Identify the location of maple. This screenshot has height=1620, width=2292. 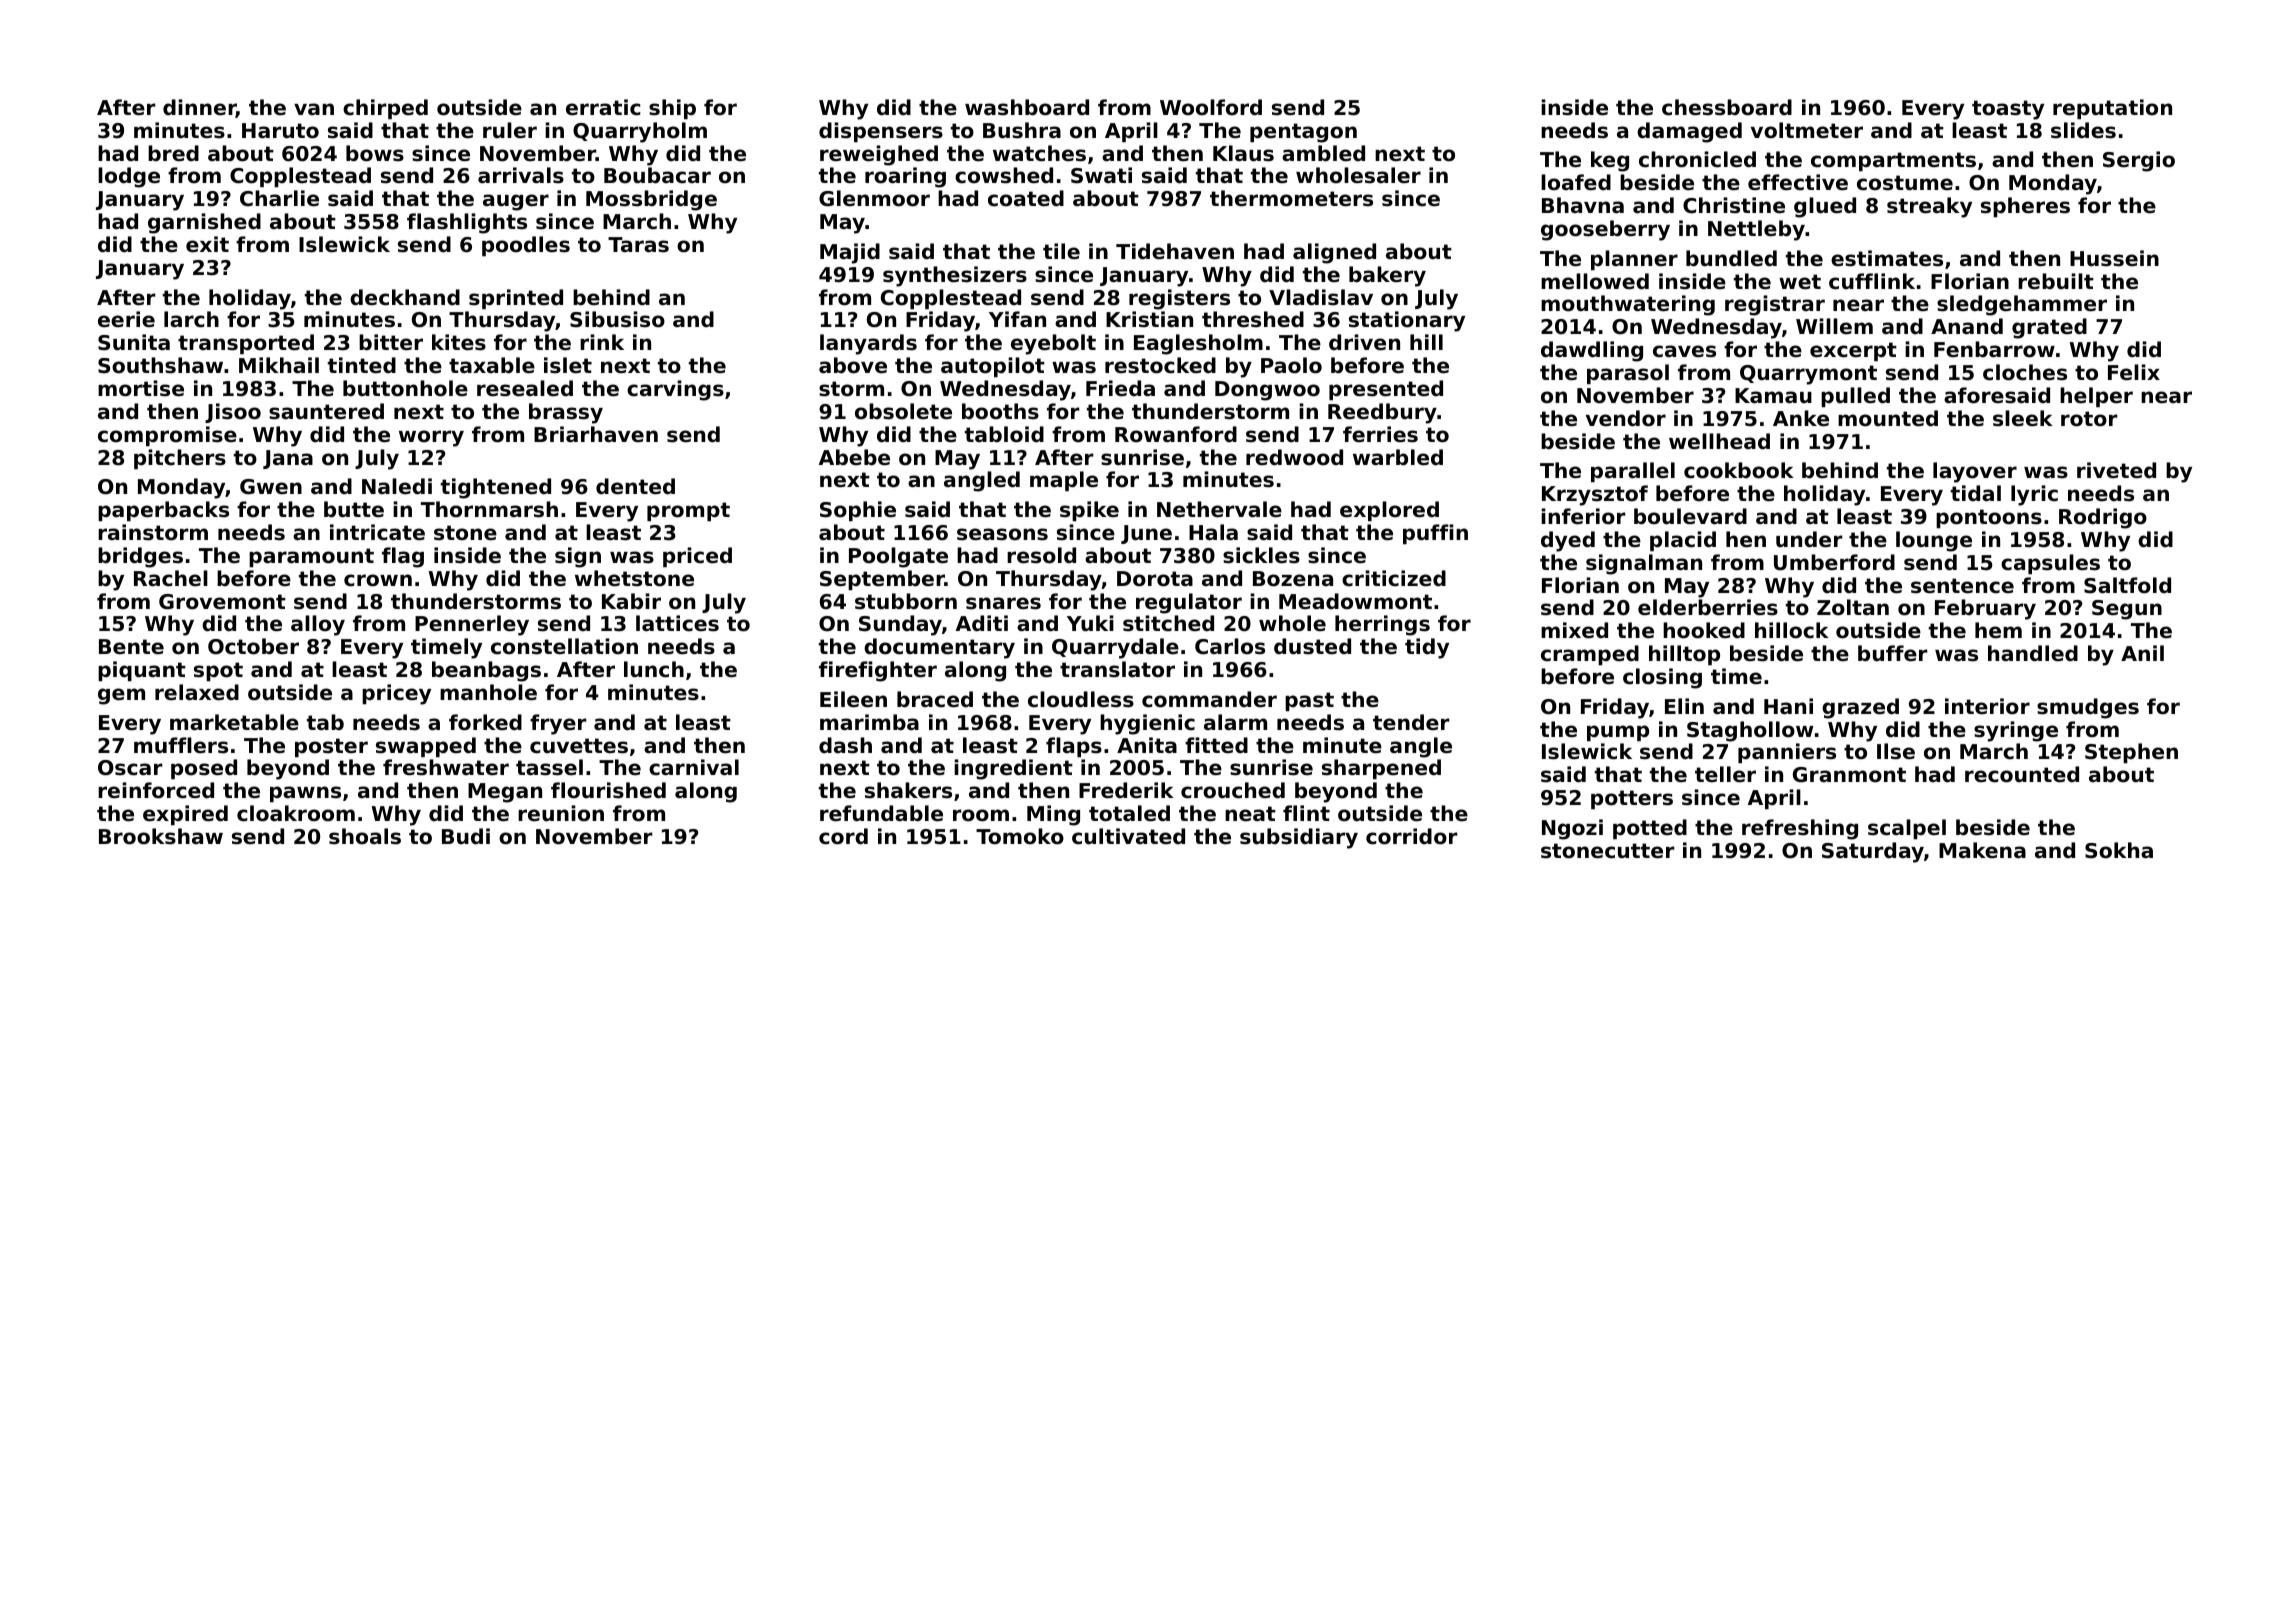
(1064, 481).
